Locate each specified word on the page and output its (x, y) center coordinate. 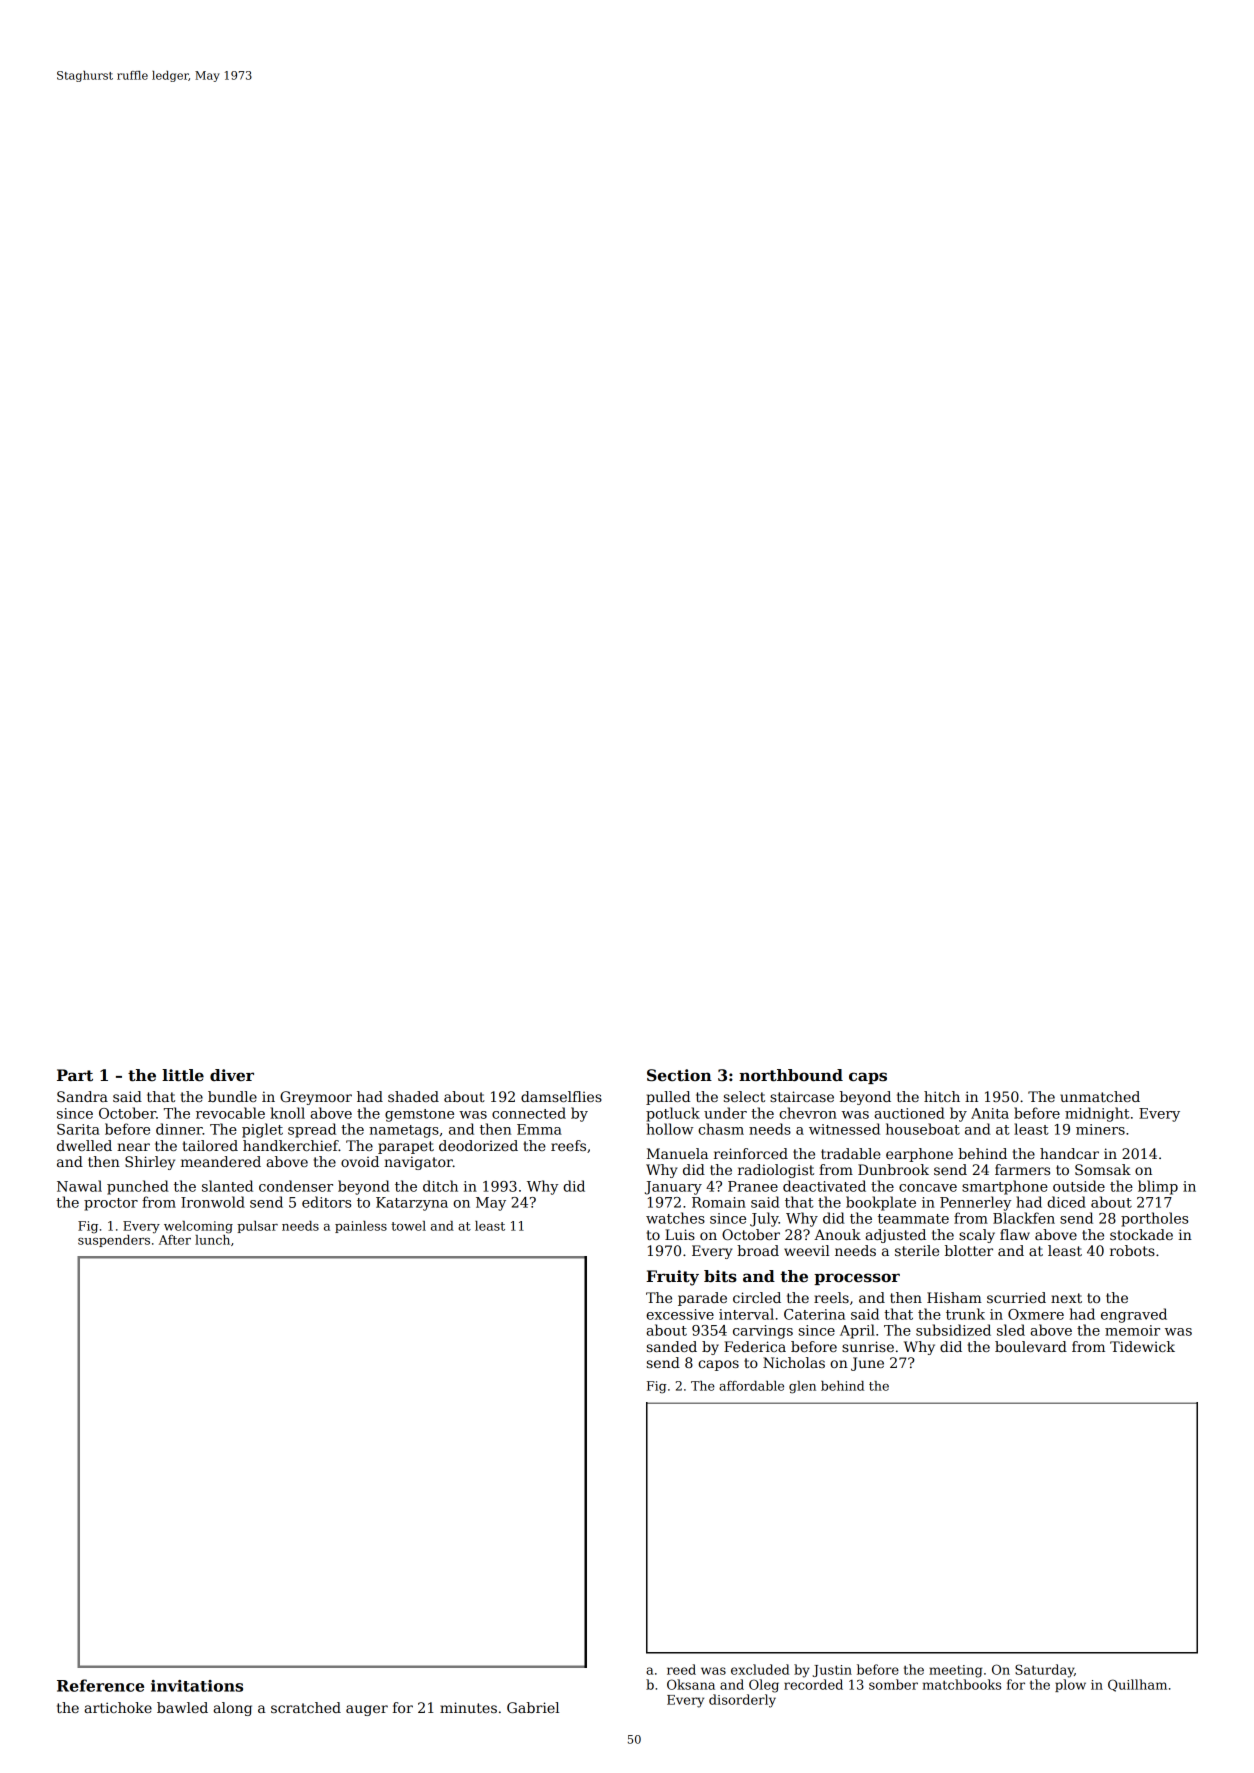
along (232, 1709)
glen (802, 1387)
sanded (672, 1346)
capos (718, 1365)
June (867, 1364)
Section (679, 1075)
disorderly (742, 1701)
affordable (751, 1386)
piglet (262, 1130)
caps (868, 1078)
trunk (965, 1314)
